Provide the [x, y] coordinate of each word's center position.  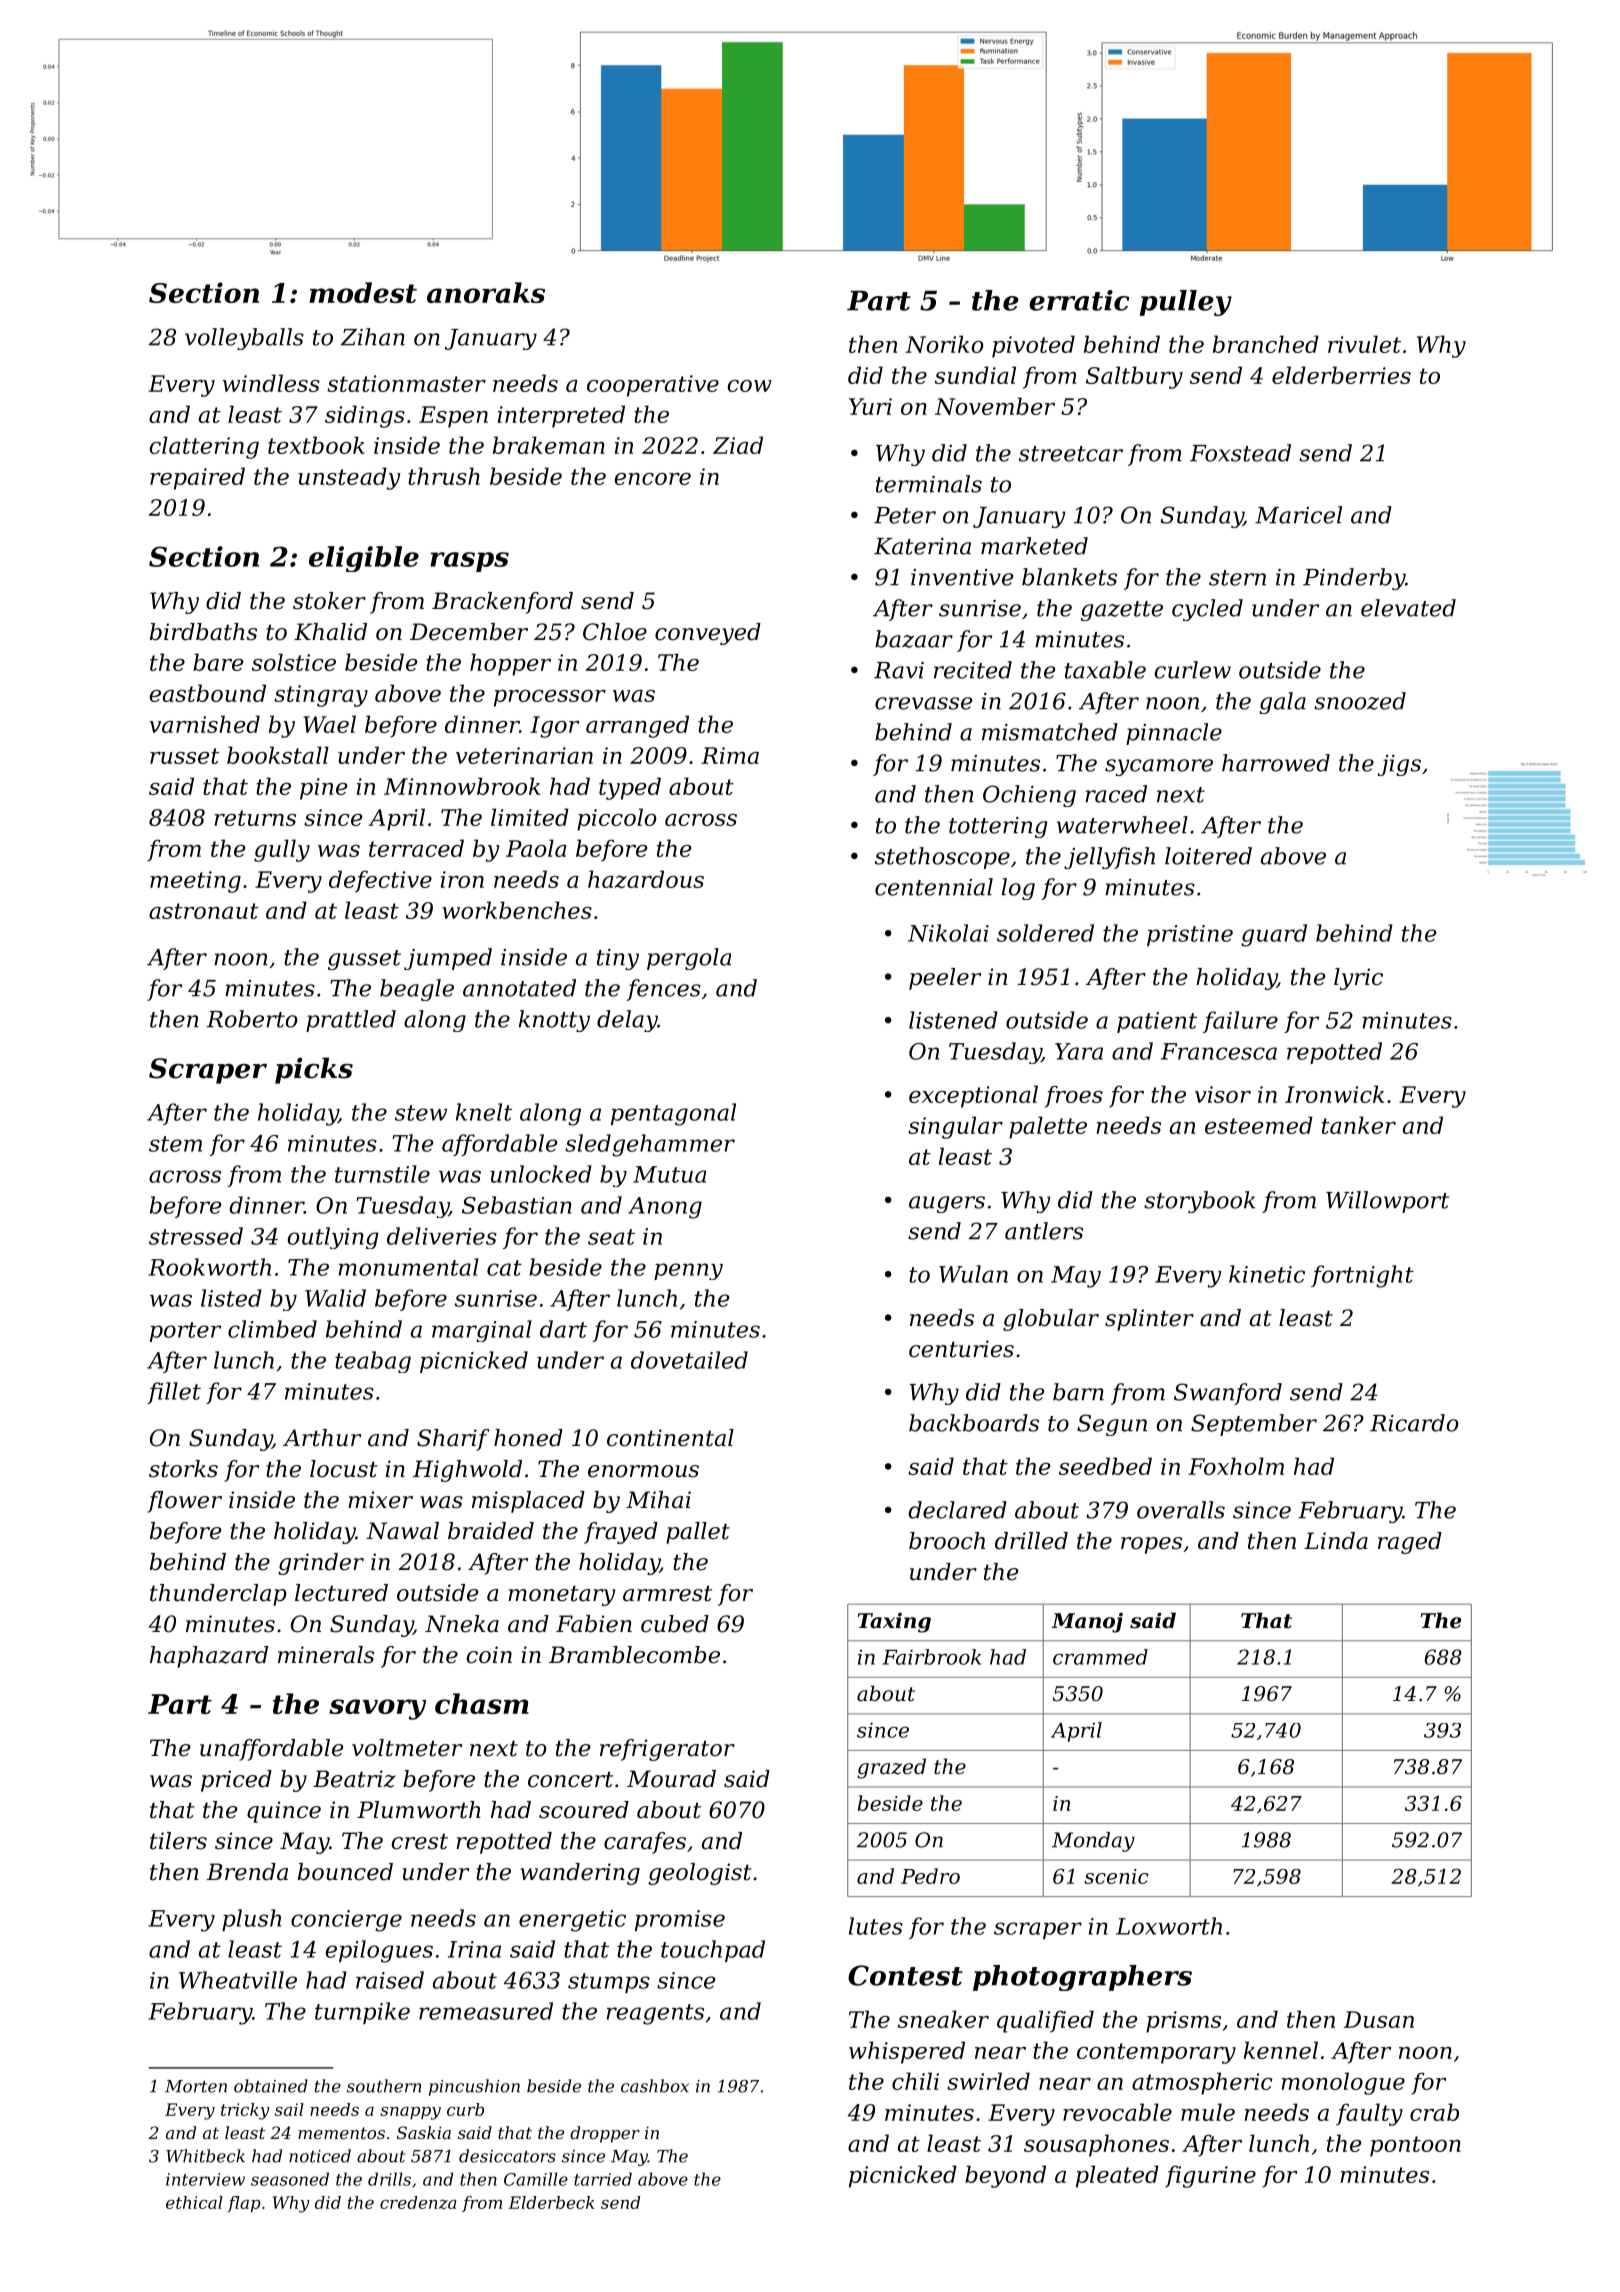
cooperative [653, 386]
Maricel [1298, 515]
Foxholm [1236, 1466]
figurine [1210, 2176]
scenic [1116, 1876]
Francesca [1219, 1051]
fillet [174, 1393]
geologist [700, 1874]
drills [389, 2179]
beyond [1005, 2176]
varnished [205, 724]
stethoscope [942, 858]
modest [363, 292]
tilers [178, 1841]
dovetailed [689, 1360]
